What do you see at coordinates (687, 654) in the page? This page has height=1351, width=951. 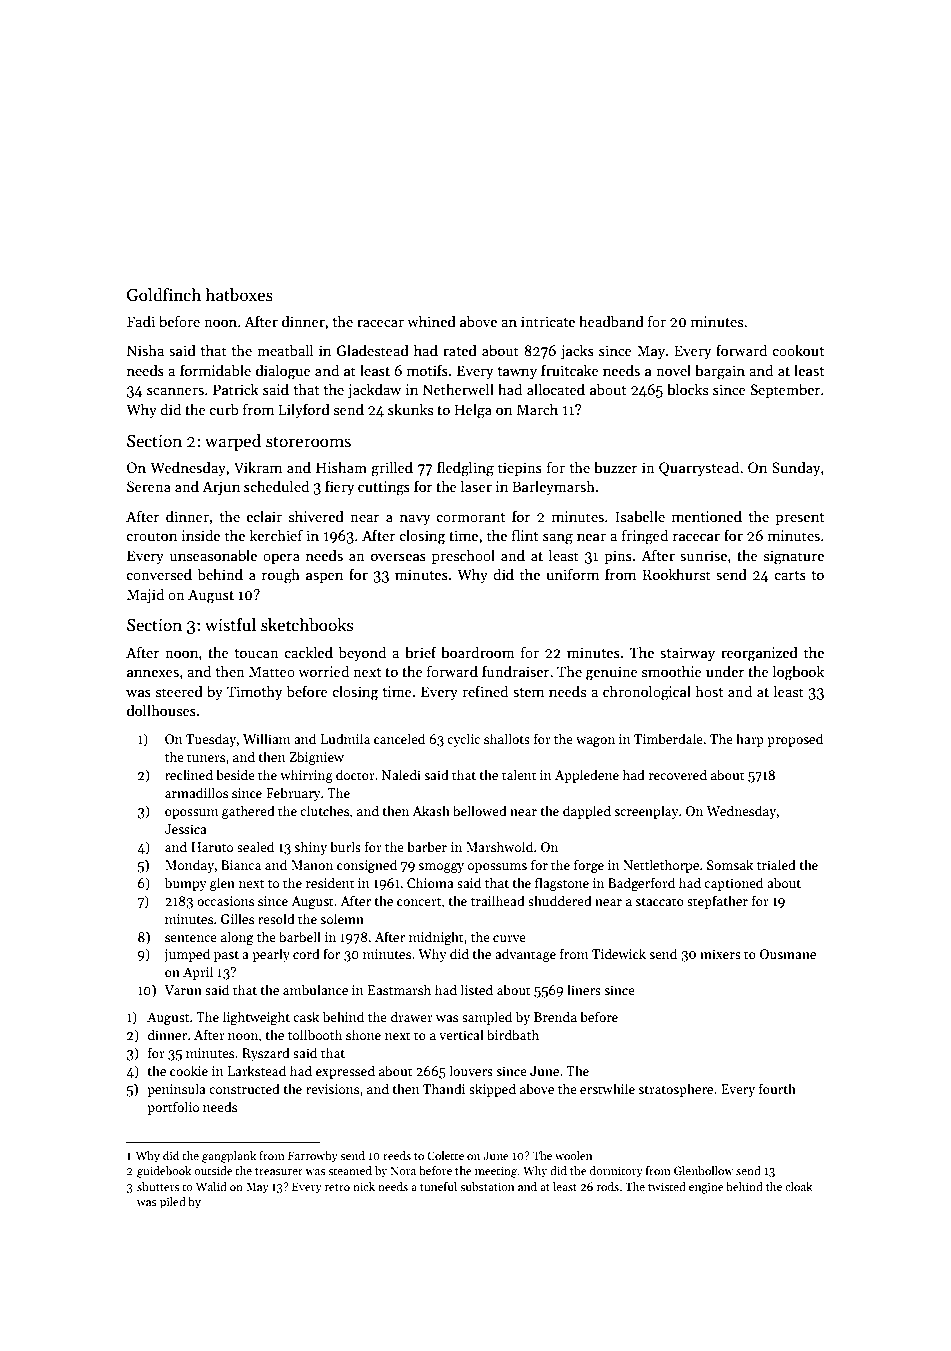 I see `stairway` at bounding box center [687, 654].
